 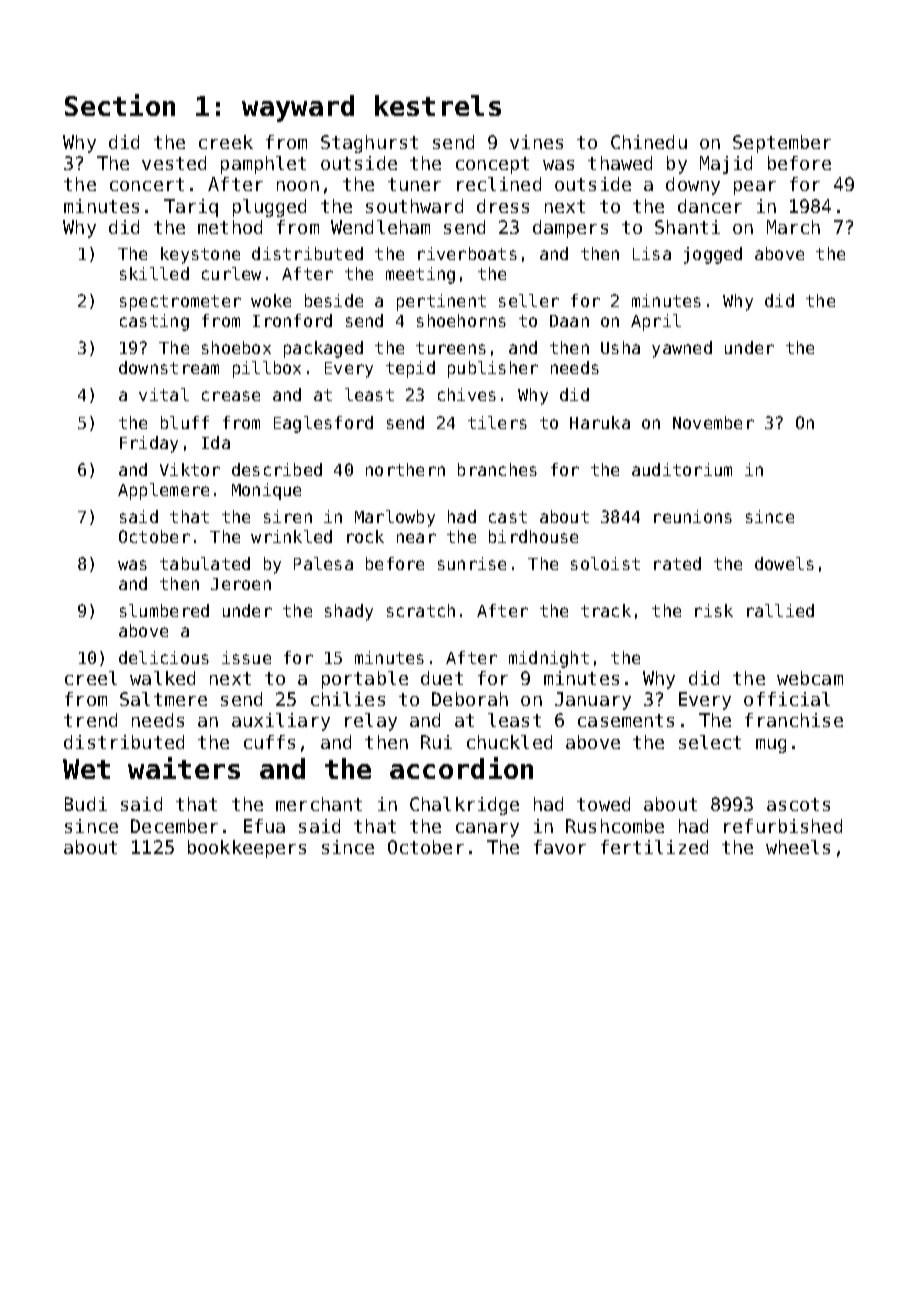 What do you see at coordinates (438, 105) in the screenshot?
I see `kestrels` at bounding box center [438, 105].
